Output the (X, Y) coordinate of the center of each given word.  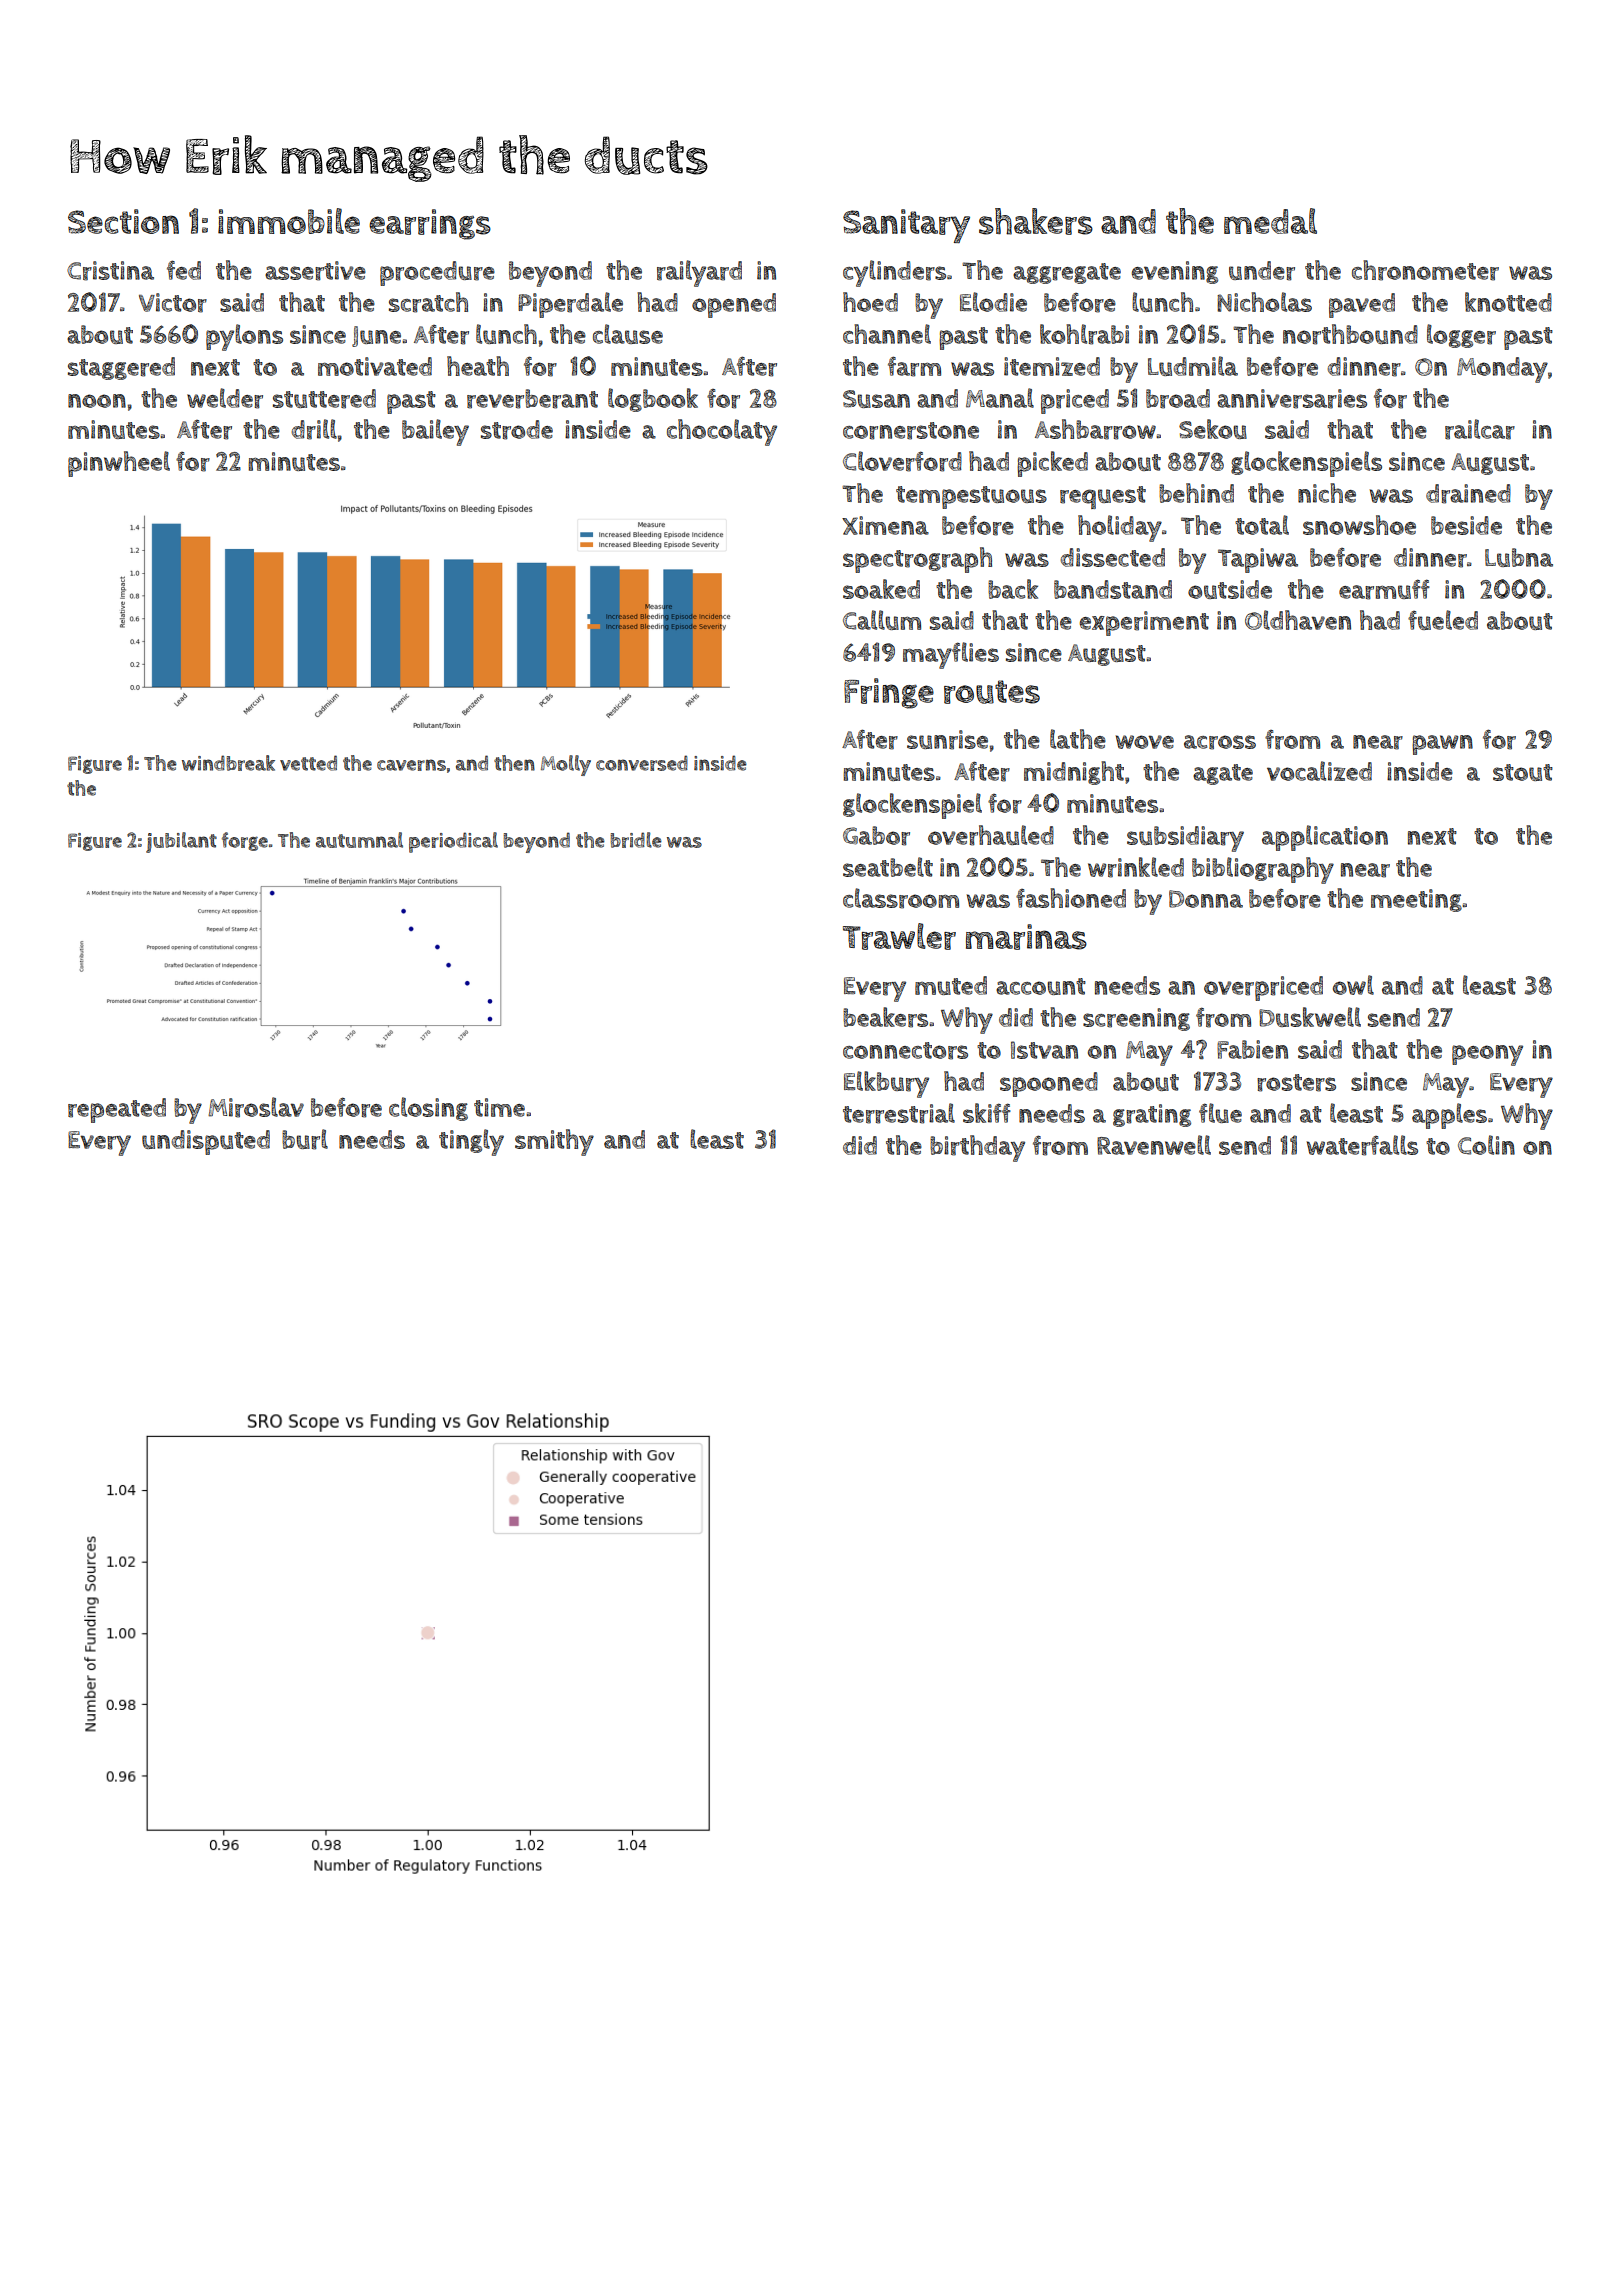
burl (305, 1139)
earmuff (1384, 589)
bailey (435, 432)
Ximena (885, 525)
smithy (554, 1142)
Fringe (889, 693)
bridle (636, 840)
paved (1362, 305)
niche (1327, 493)
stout (1523, 772)
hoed (870, 302)
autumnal (359, 840)
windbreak (228, 763)
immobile (289, 221)
